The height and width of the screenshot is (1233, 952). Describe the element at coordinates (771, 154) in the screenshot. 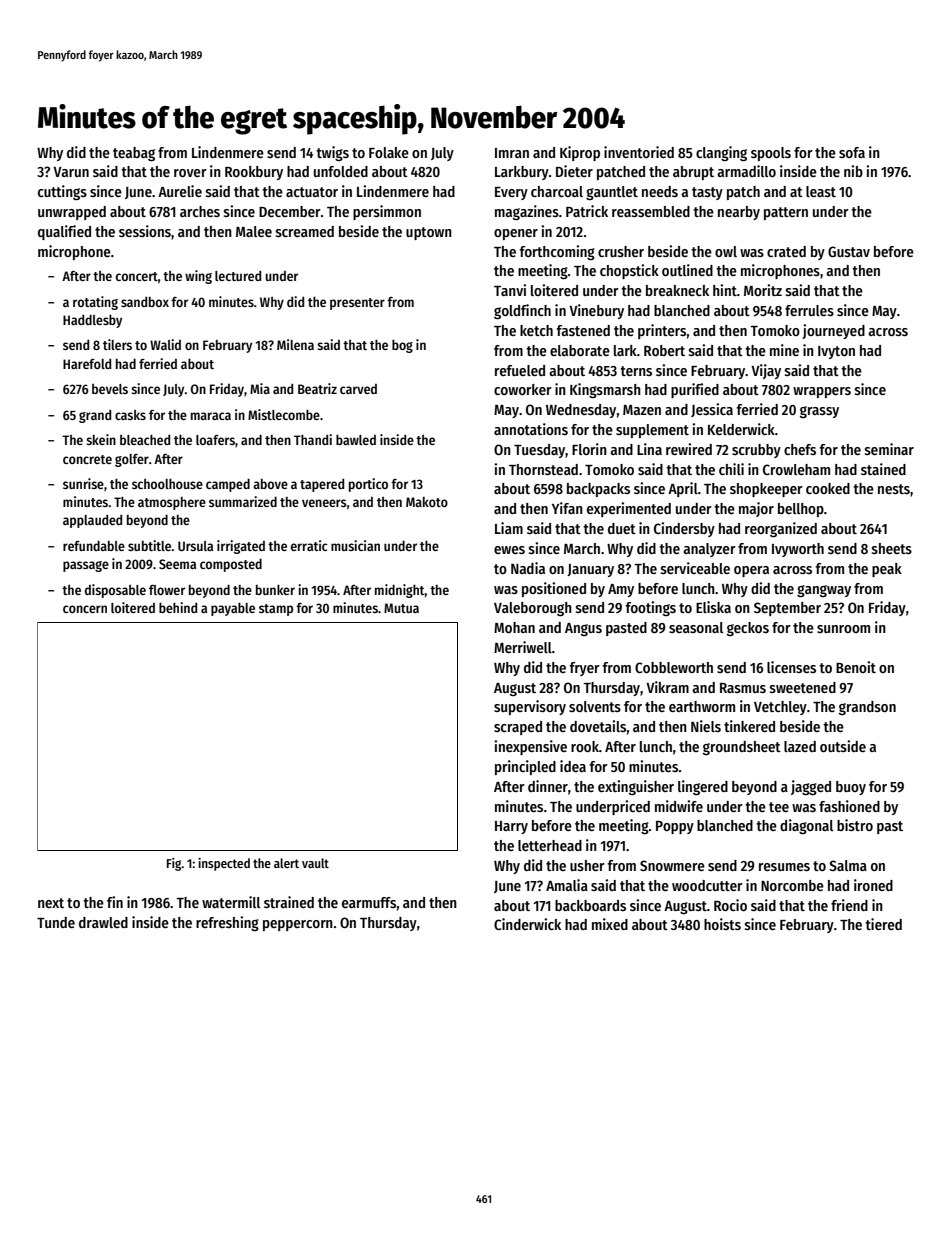

I see `spools` at that location.
